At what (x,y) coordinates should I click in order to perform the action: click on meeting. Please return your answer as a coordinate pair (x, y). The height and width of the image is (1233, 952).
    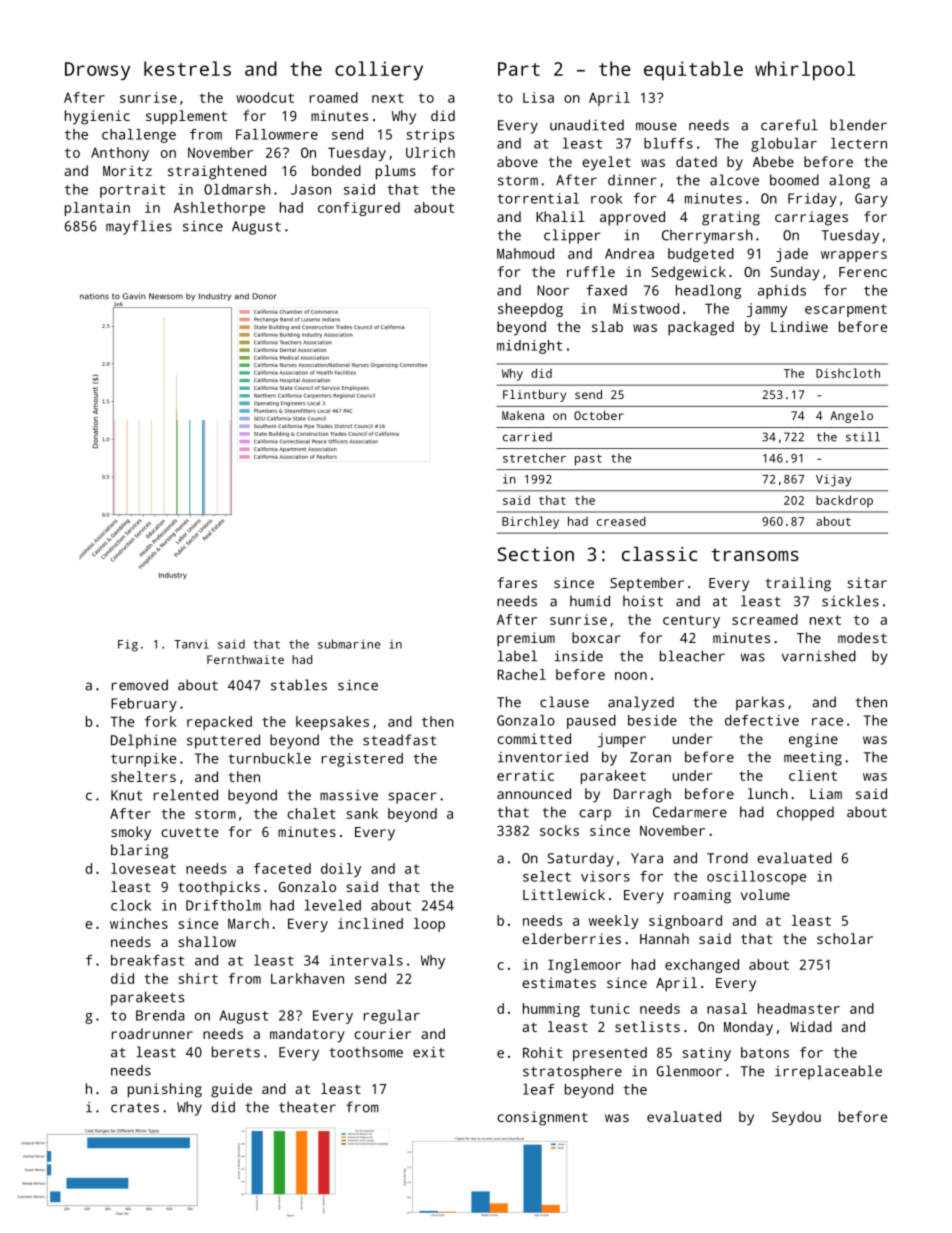
    Looking at the image, I should click on (813, 758).
